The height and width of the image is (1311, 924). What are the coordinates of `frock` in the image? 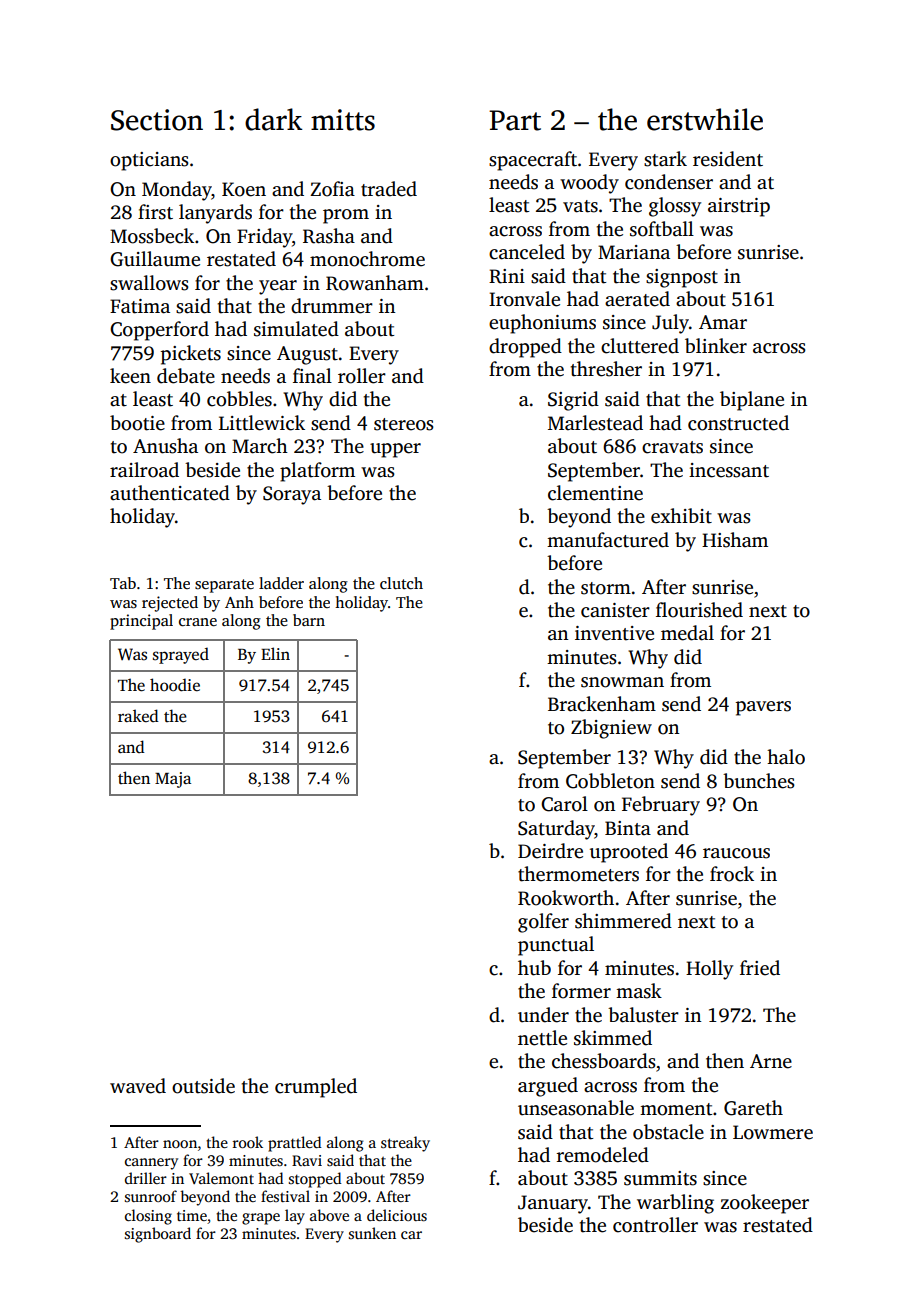 It's located at (732, 874).
